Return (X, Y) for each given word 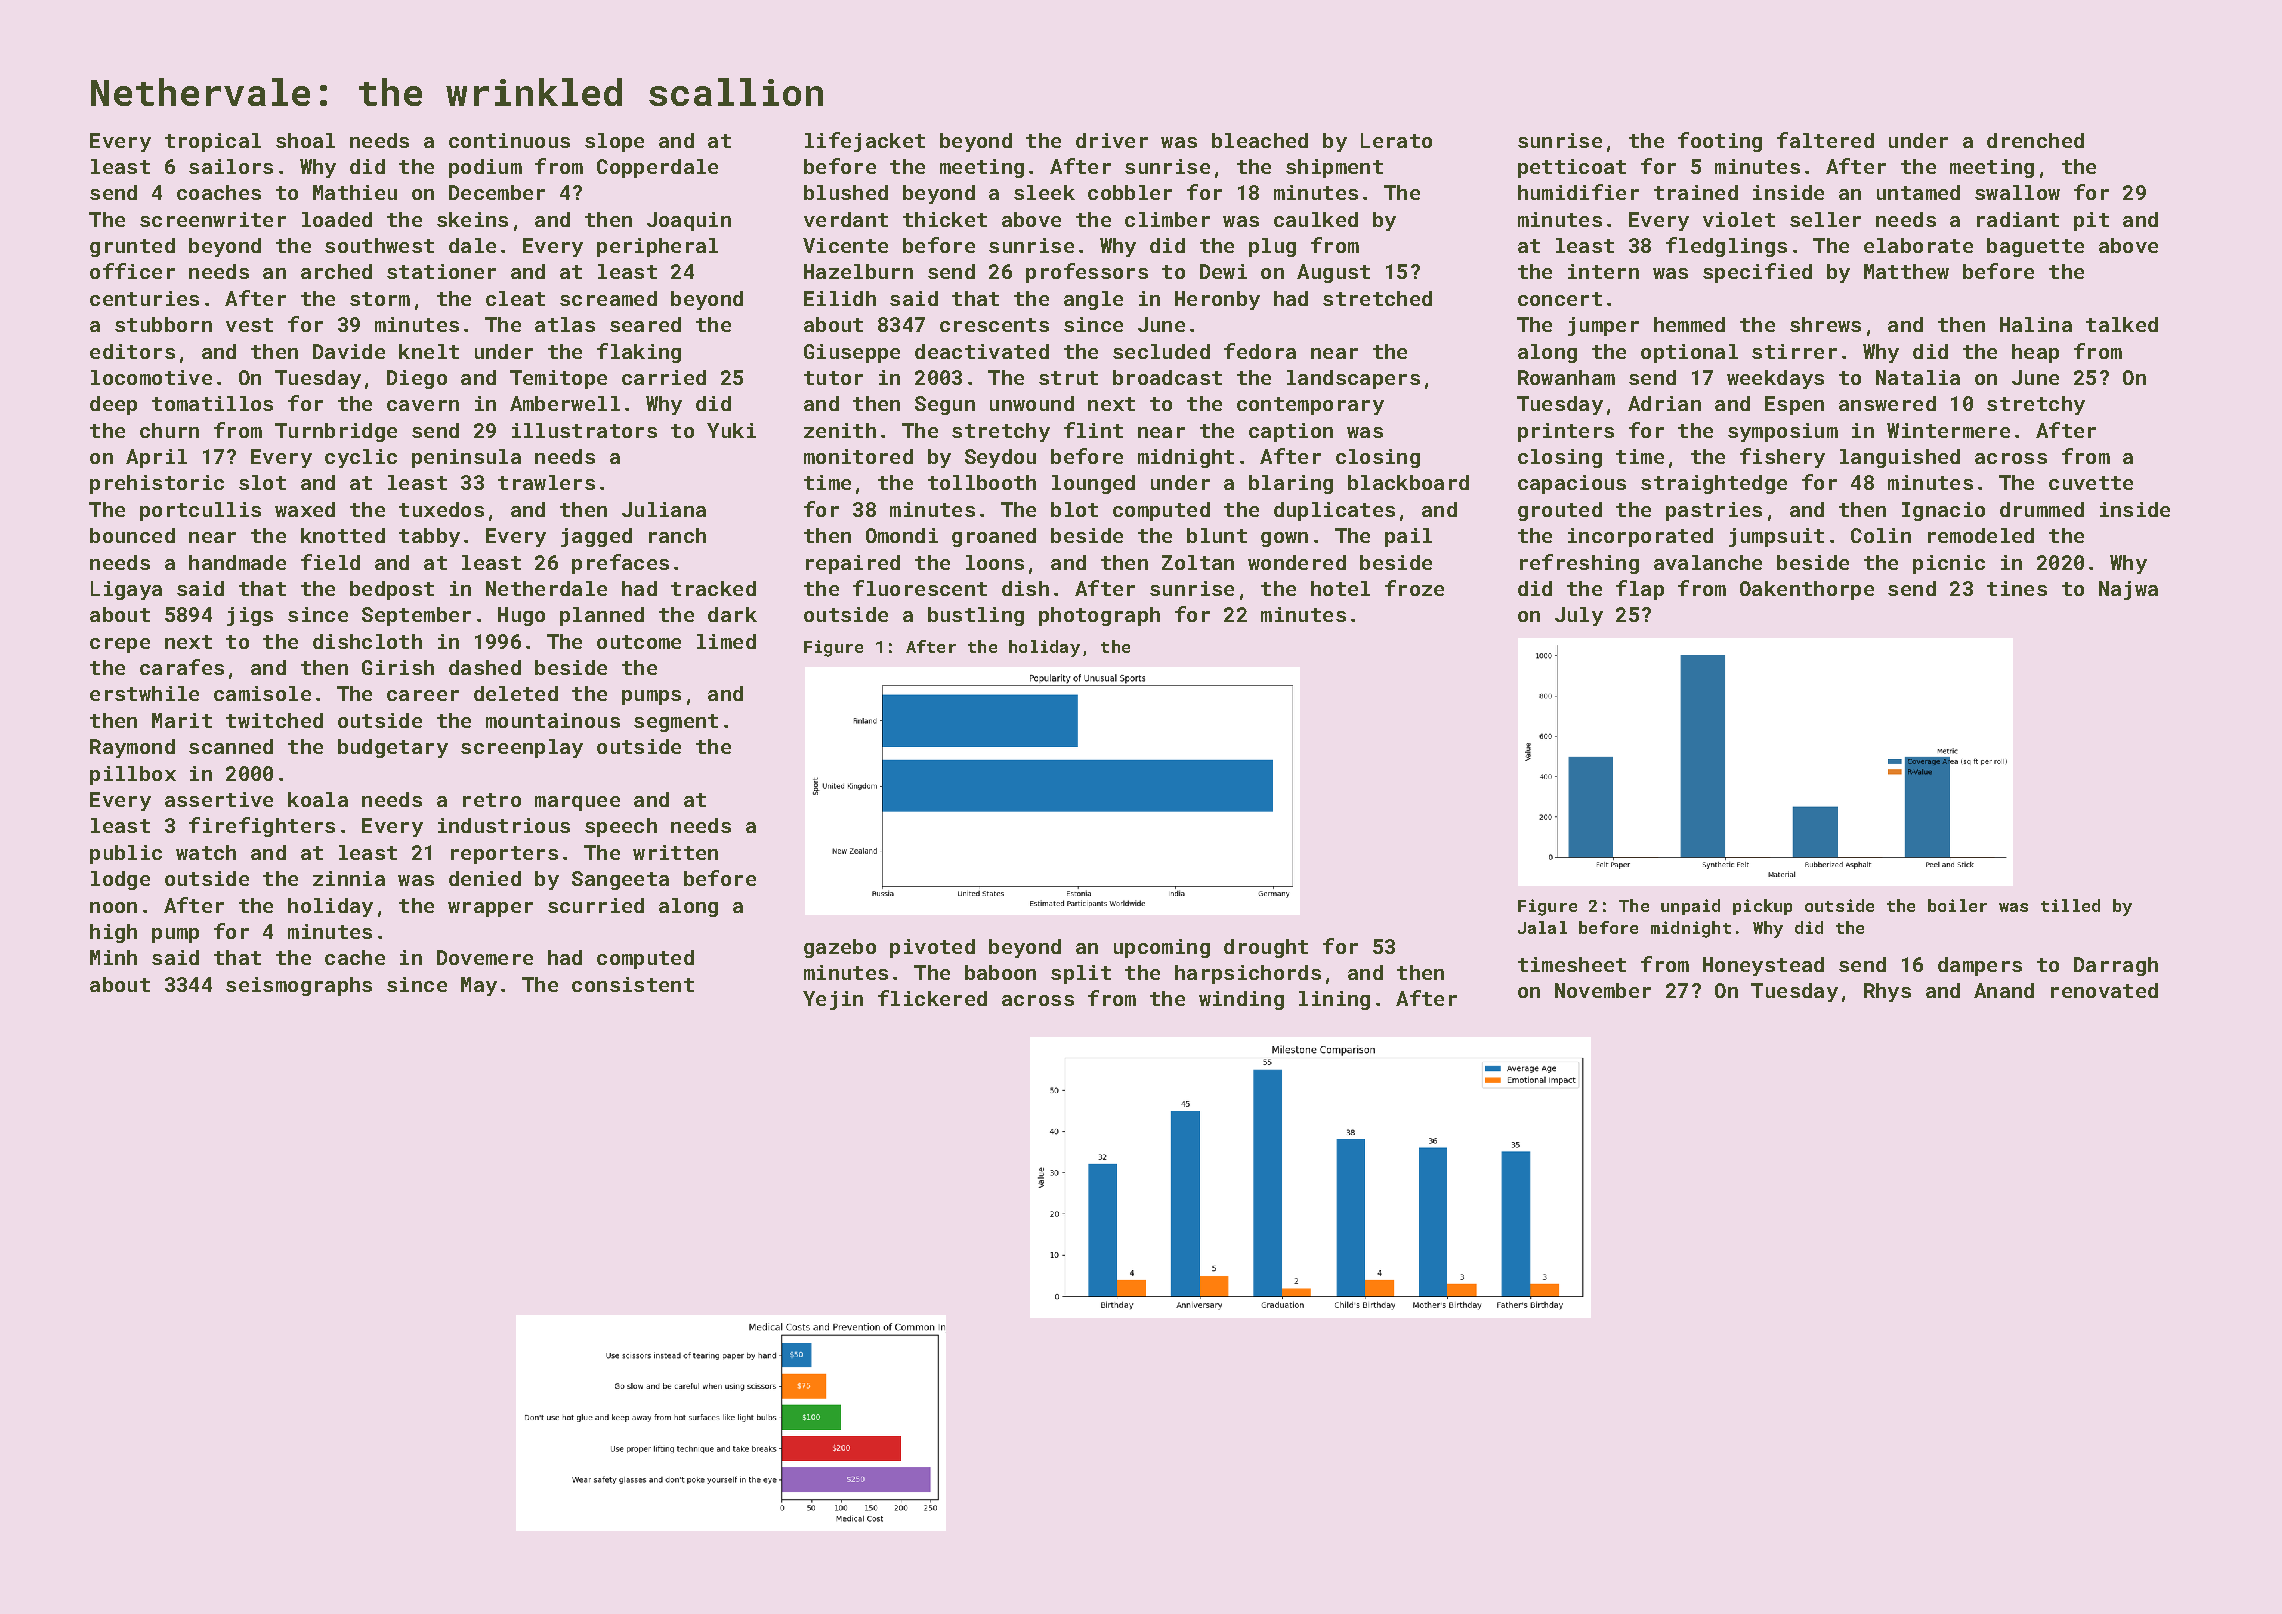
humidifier (1578, 192)
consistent (633, 984)
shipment (1334, 168)
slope (614, 142)
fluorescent (920, 588)
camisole (262, 693)
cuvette (2091, 483)
